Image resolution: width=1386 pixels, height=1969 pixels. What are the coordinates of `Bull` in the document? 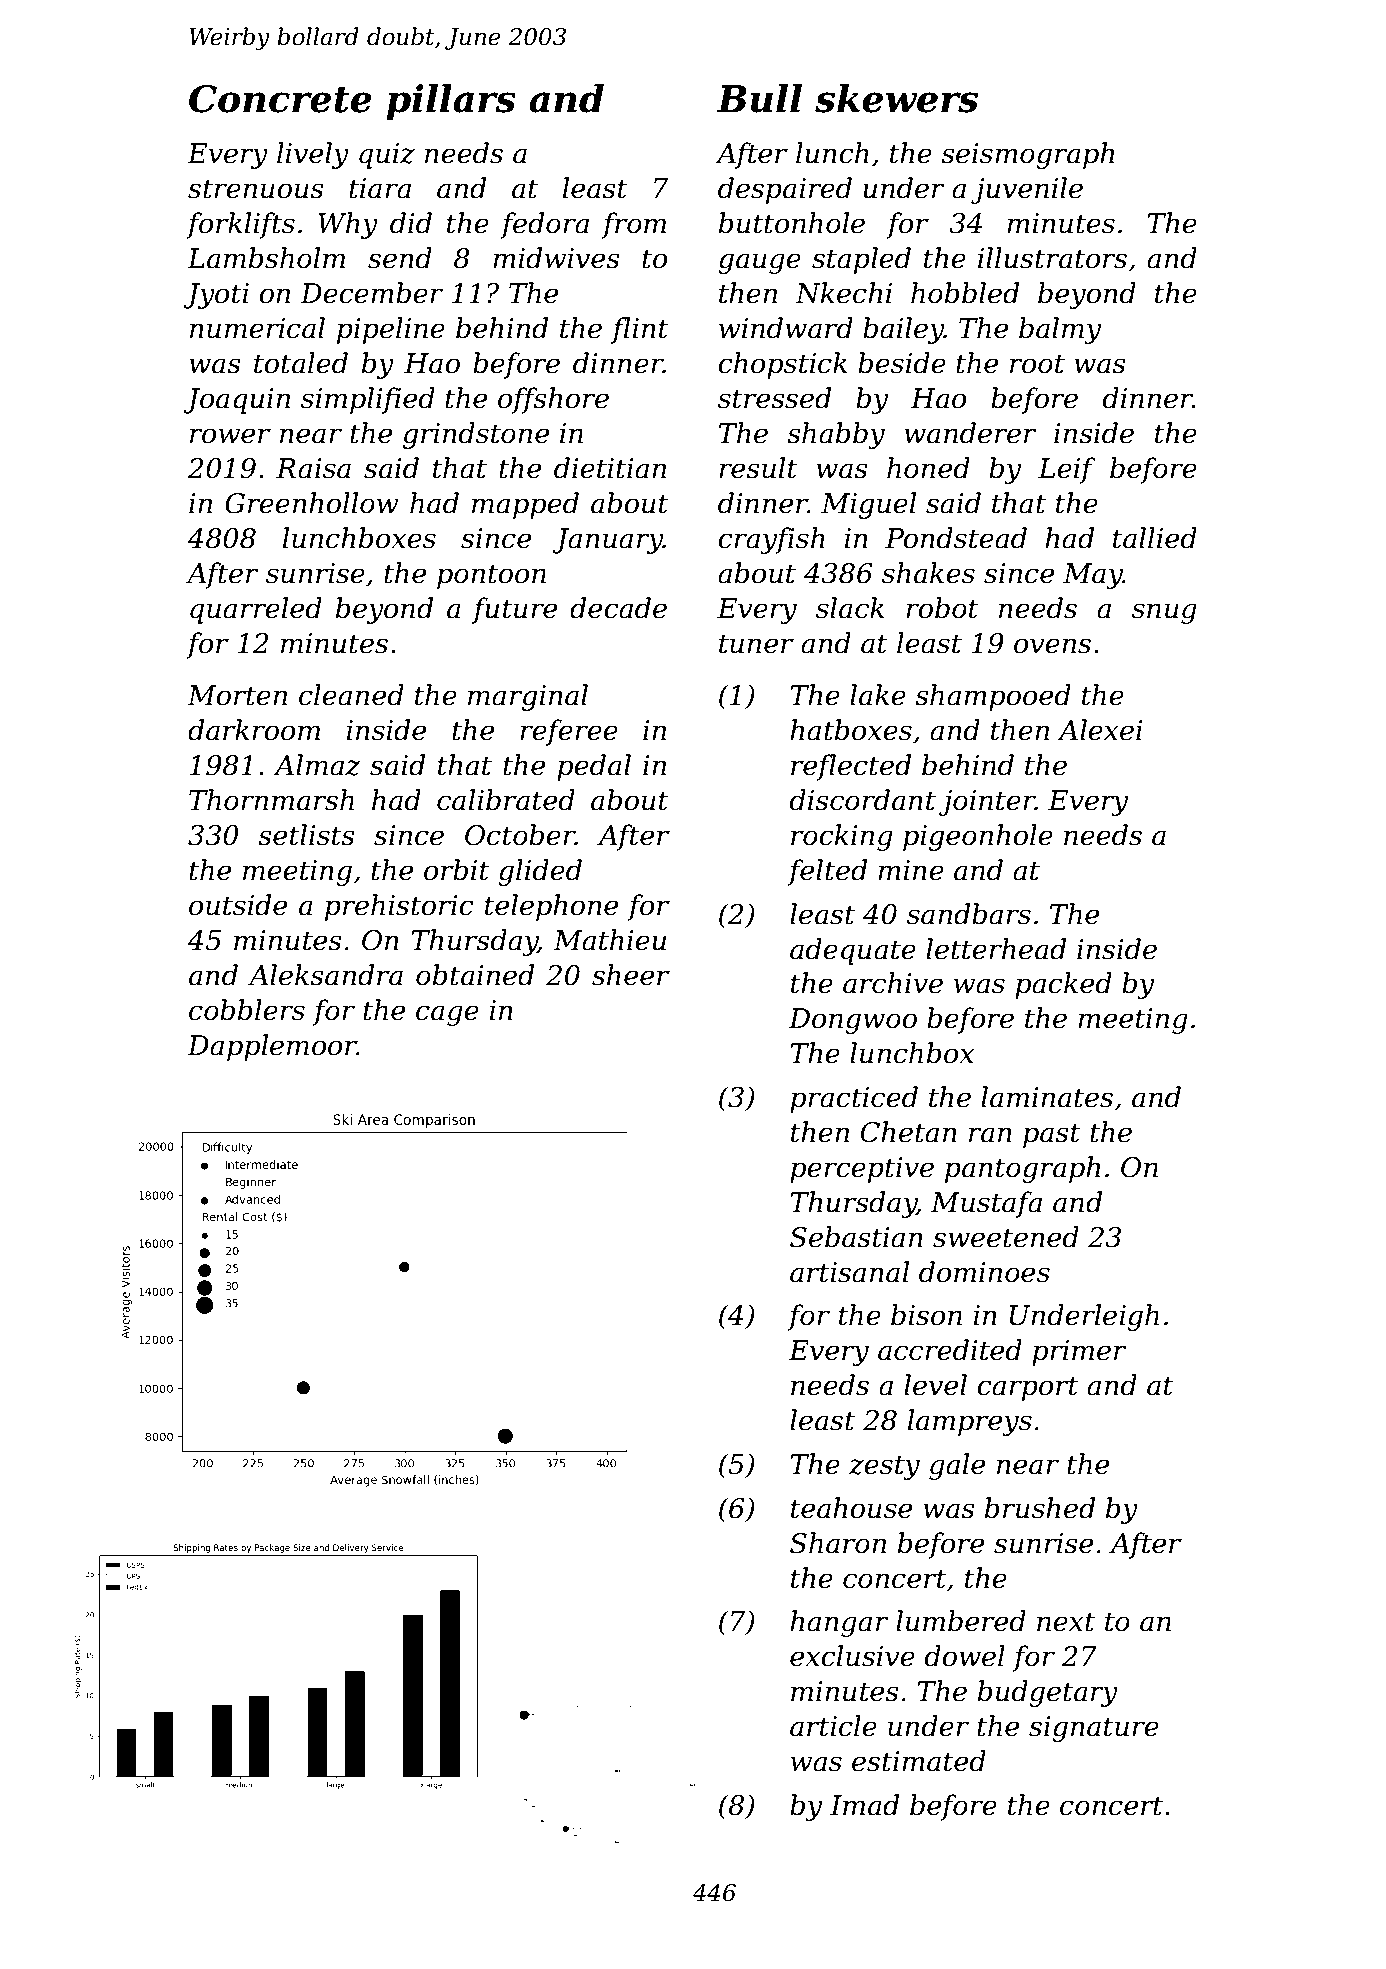 It's located at (759, 98).
